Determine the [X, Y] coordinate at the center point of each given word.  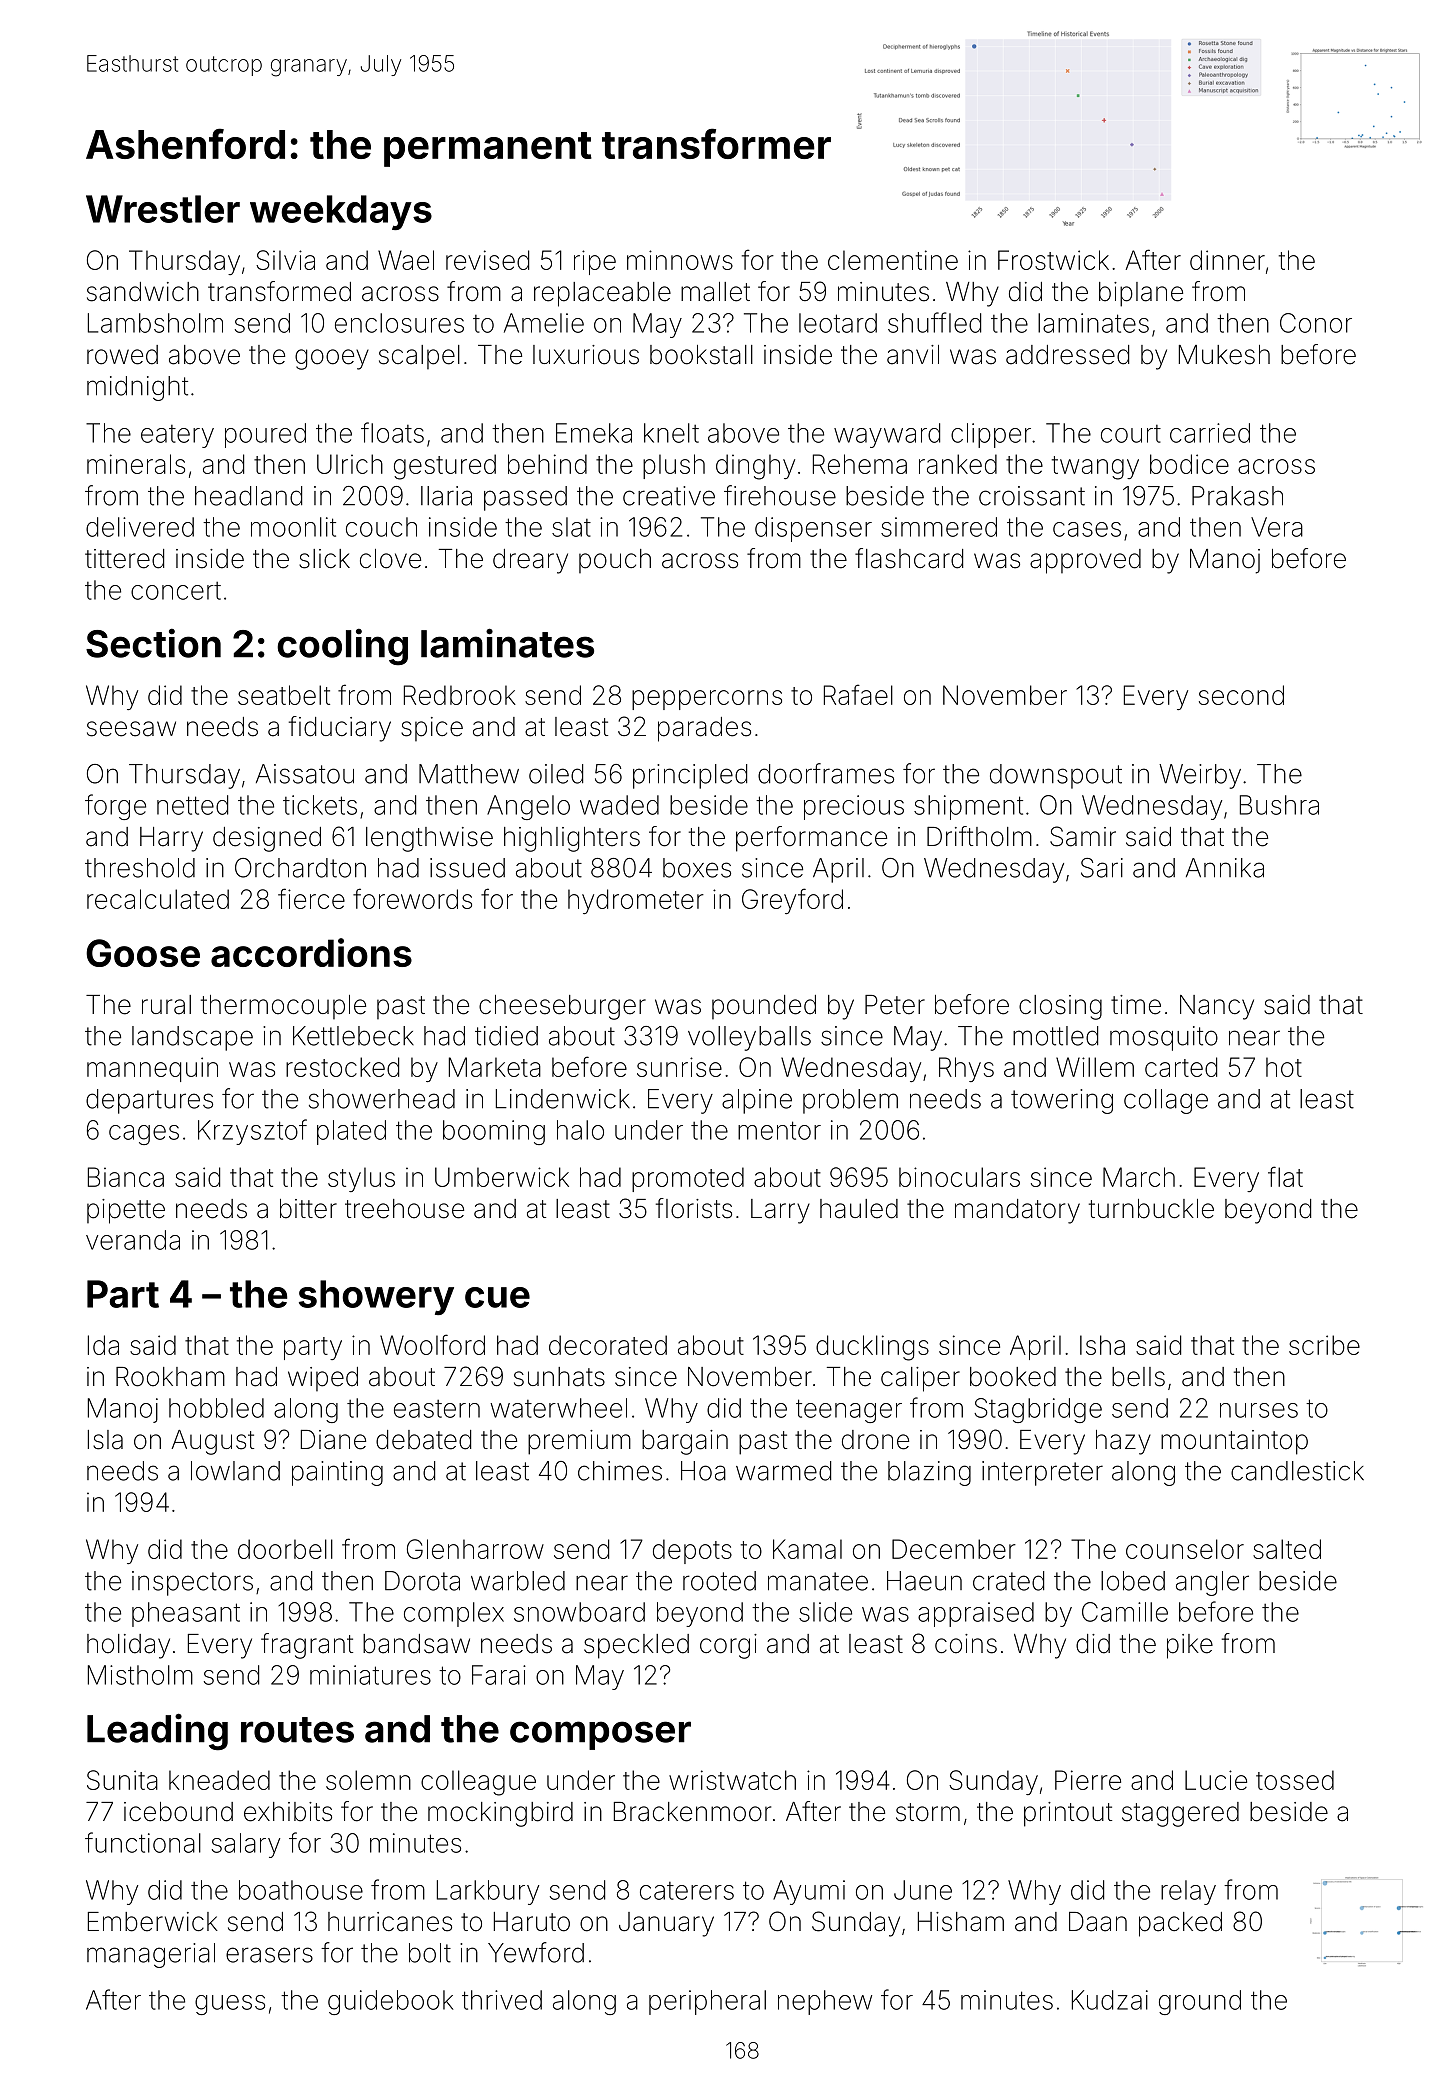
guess [230, 2005]
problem [850, 1101]
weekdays [341, 212]
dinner [1227, 260]
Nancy [1217, 1007]
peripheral [707, 2002]
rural [166, 1005]
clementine [893, 260]
